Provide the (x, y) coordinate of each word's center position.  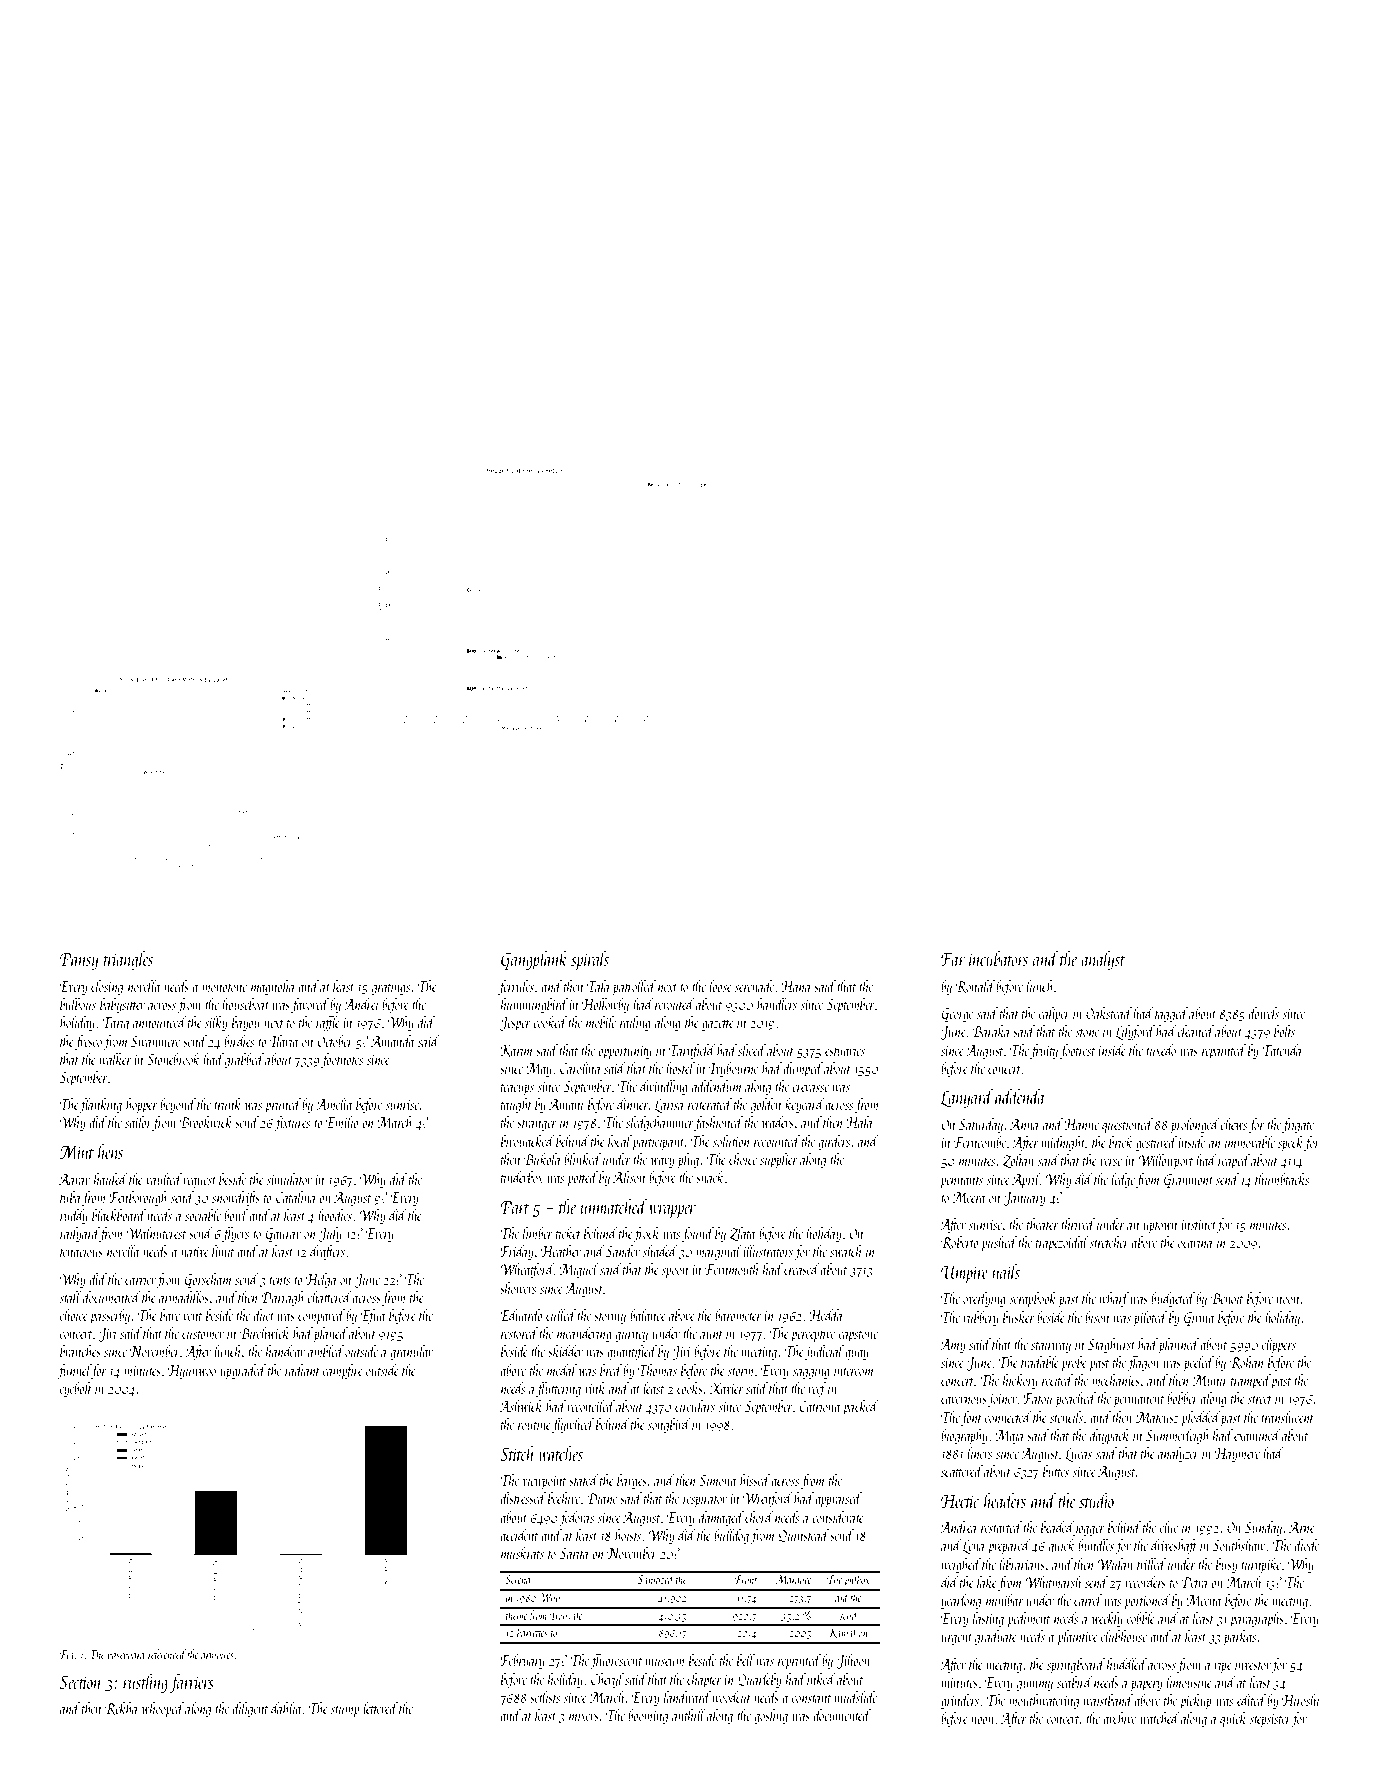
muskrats (522, 1553)
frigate (1298, 1125)
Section (81, 1682)
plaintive (1078, 1637)
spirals (590, 960)
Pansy (79, 961)
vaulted (164, 1179)
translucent (1287, 1417)
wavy (663, 1163)
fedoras (576, 1518)
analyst (1103, 960)
